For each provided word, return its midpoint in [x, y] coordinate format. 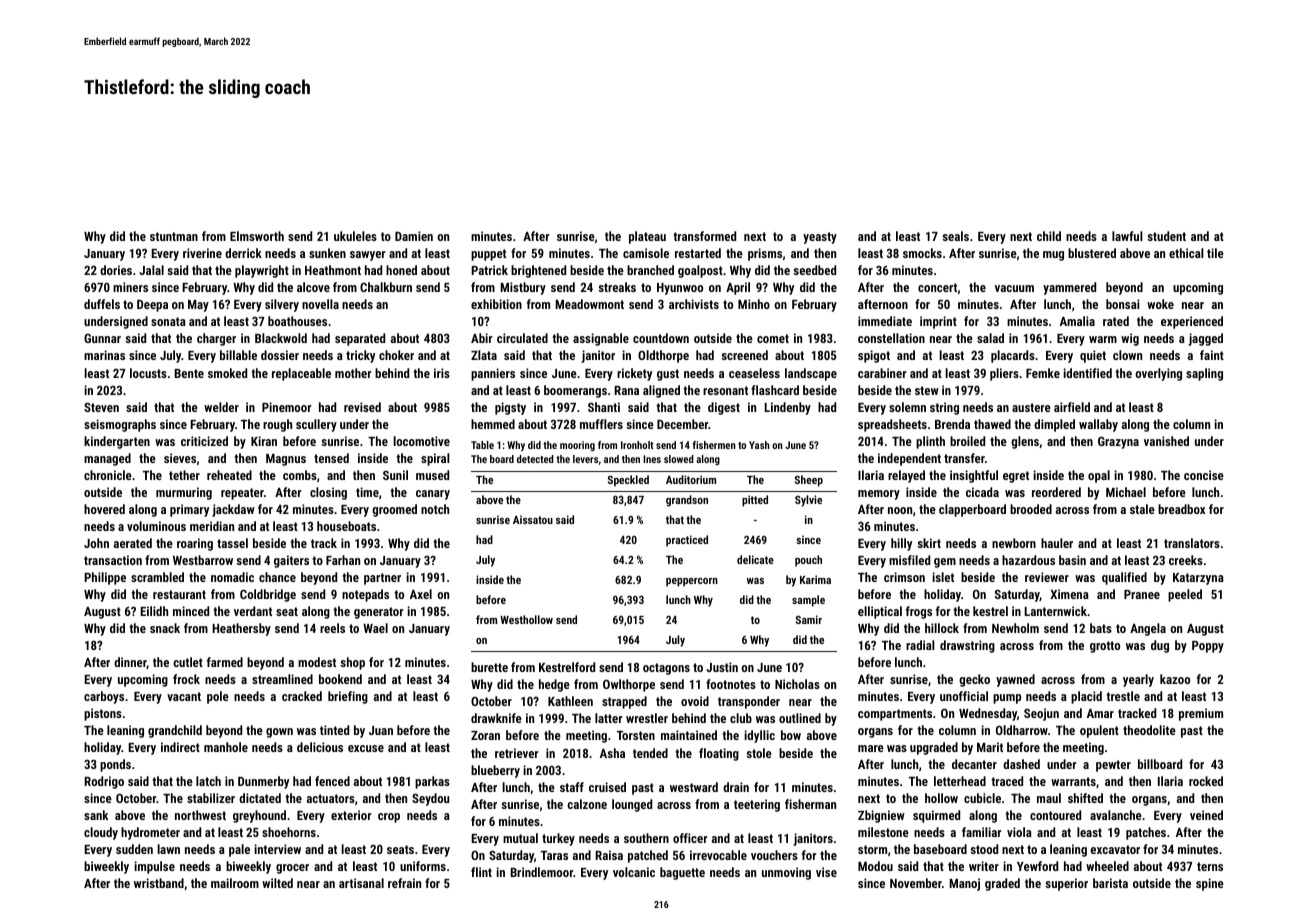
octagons [666, 669]
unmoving [786, 873]
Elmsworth [257, 236]
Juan [381, 730]
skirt [929, 543]
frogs [919, 612]
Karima [815, 579]
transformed [704, 236]
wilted [277, 883]
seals [955, 236]
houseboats [346, 526]
